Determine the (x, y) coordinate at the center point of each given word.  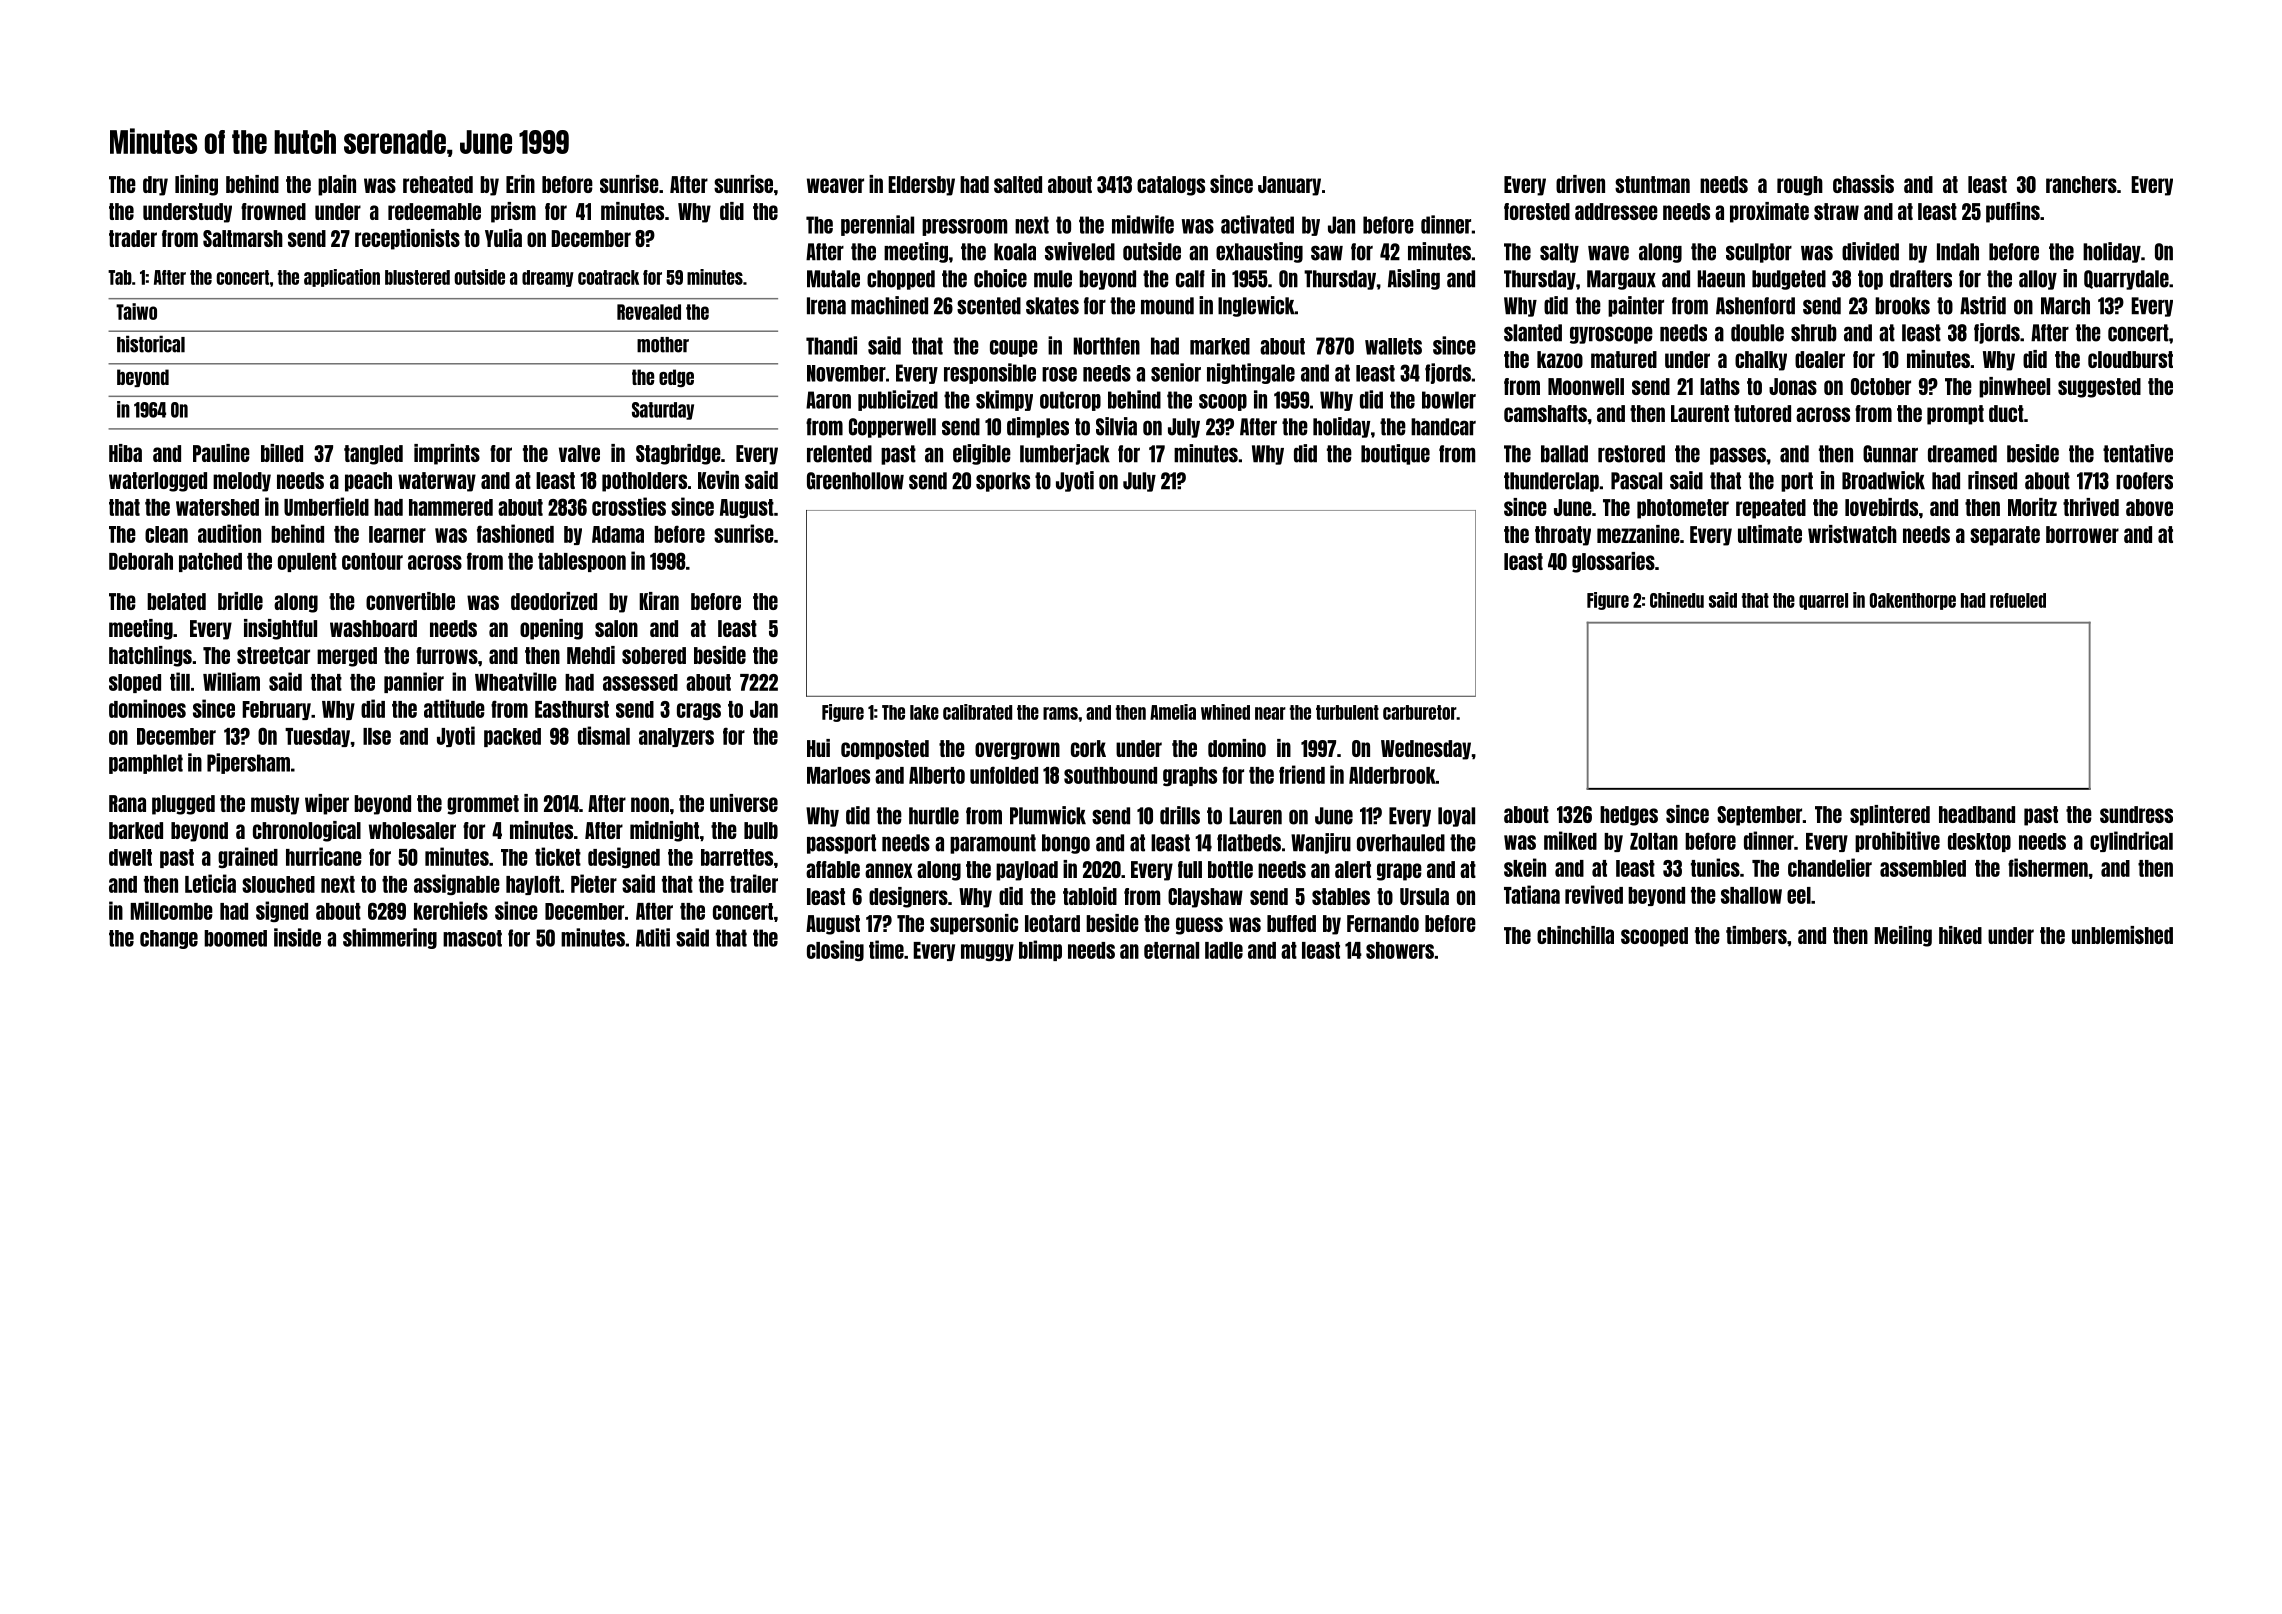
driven (1580, 184)
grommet (483, 805)
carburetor (1419, 712)
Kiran (659, 601)
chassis (1863, 184)
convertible (410, 601)
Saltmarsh (243, 238)
